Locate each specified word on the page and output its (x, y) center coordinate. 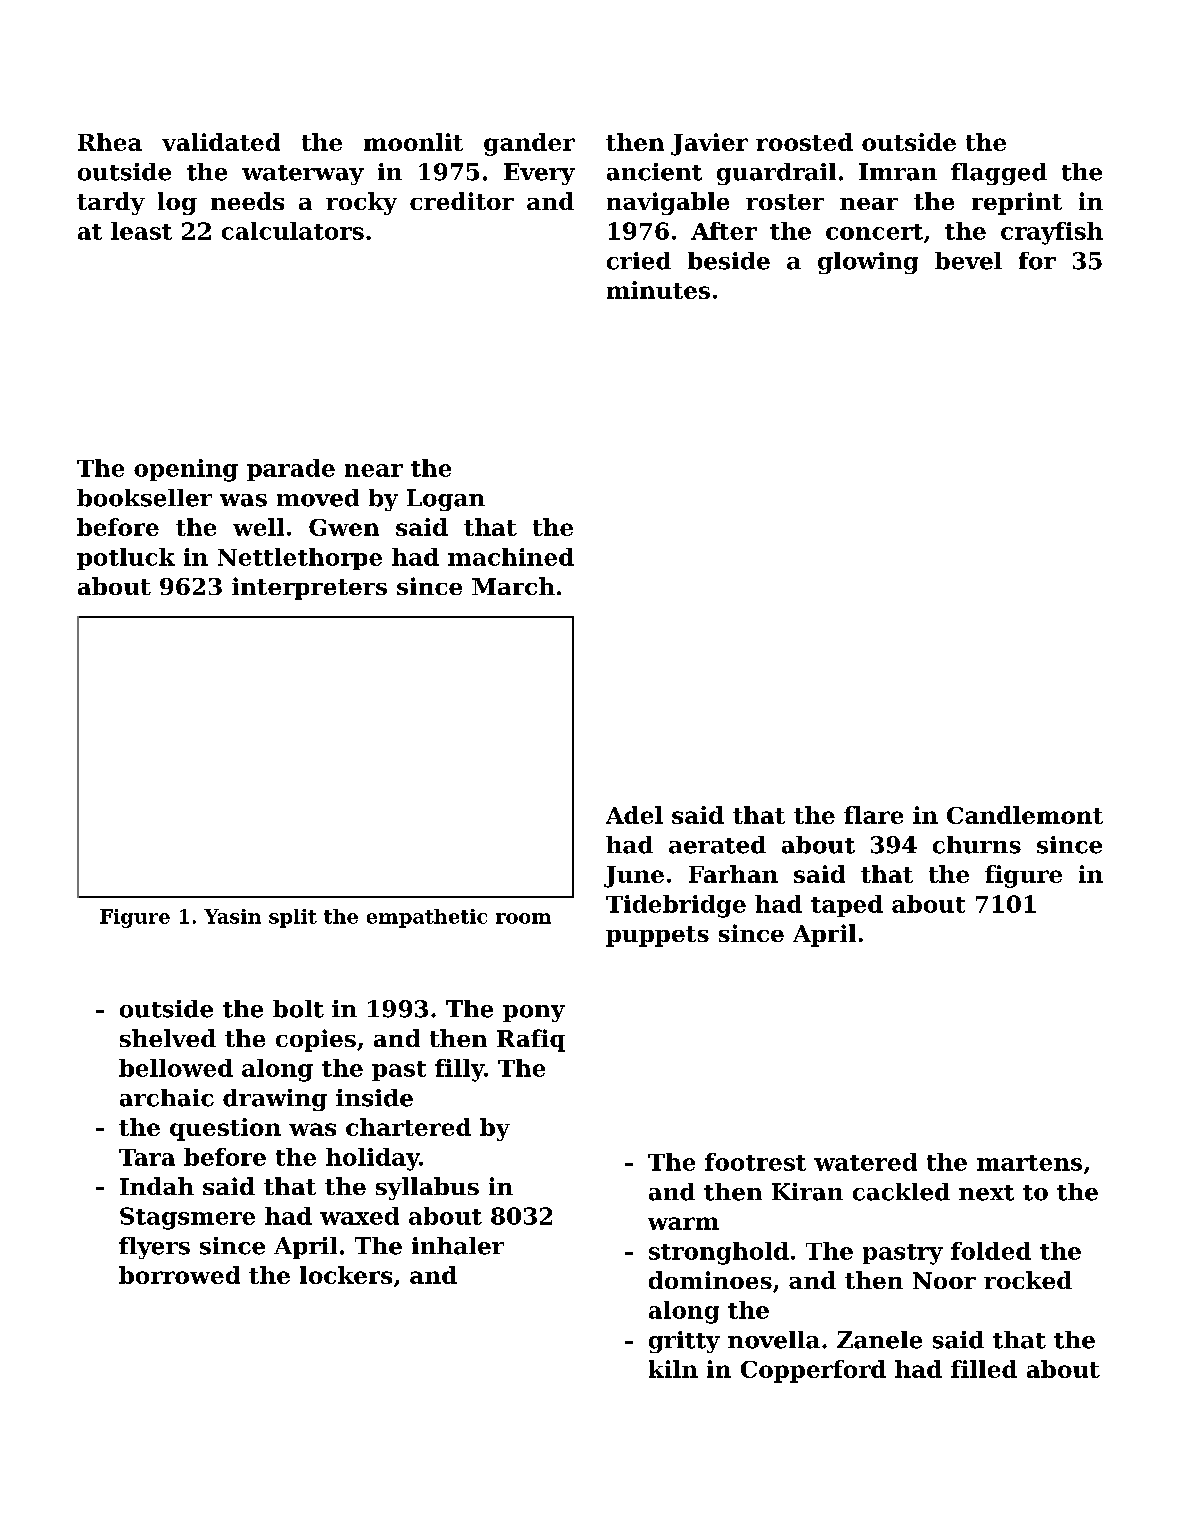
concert (874, 232)
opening (186, 470)
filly (459, 1070)
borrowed (179, 1275)
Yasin (232, 916)
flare (873, 815)
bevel (968, 261)
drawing (275, 1100)
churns (977, 845)
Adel (634, 815)
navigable (668, 203)
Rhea (110, 142)
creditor (462, 201)
